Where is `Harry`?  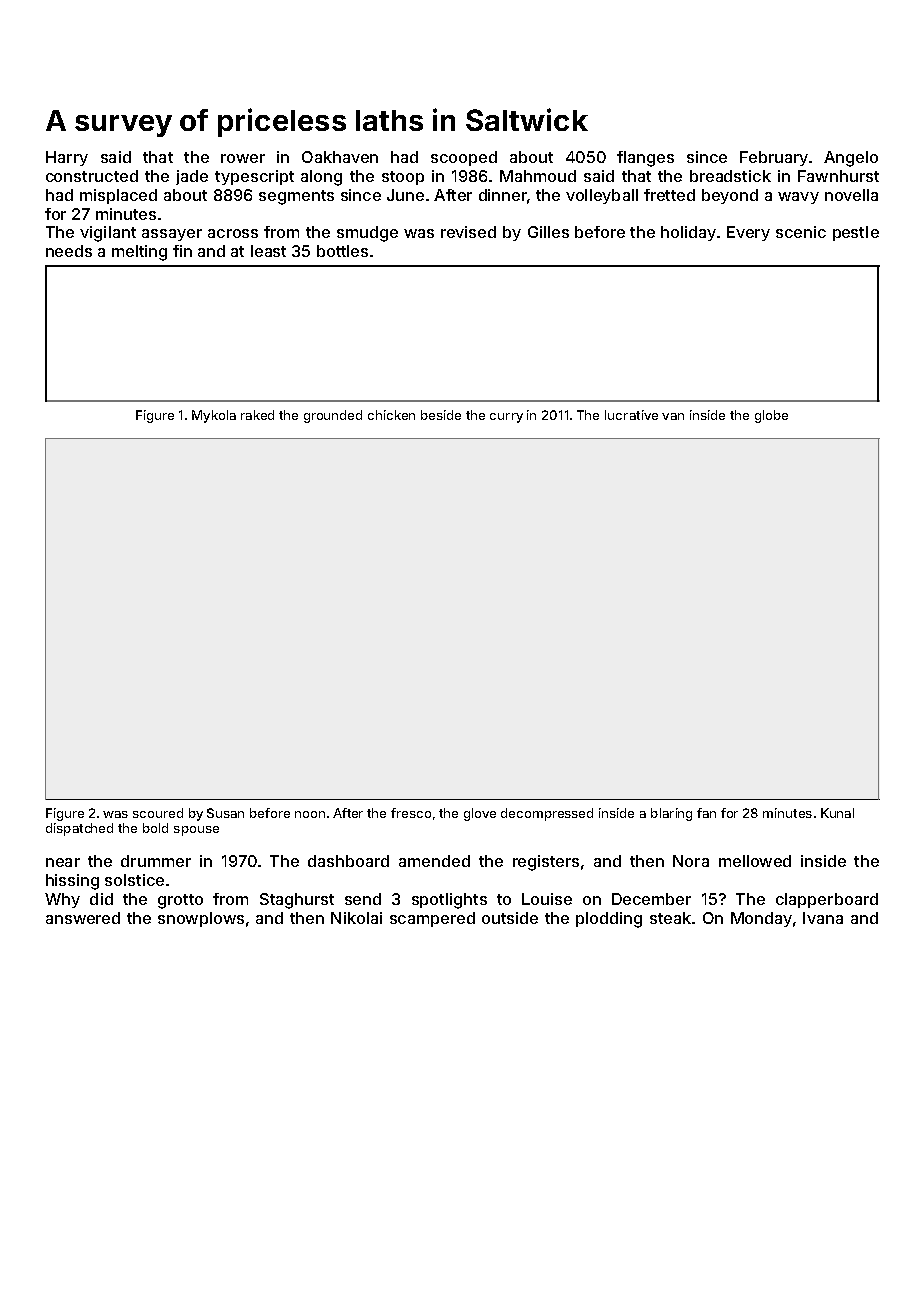 Harry is located at coordinates (67, 158).
